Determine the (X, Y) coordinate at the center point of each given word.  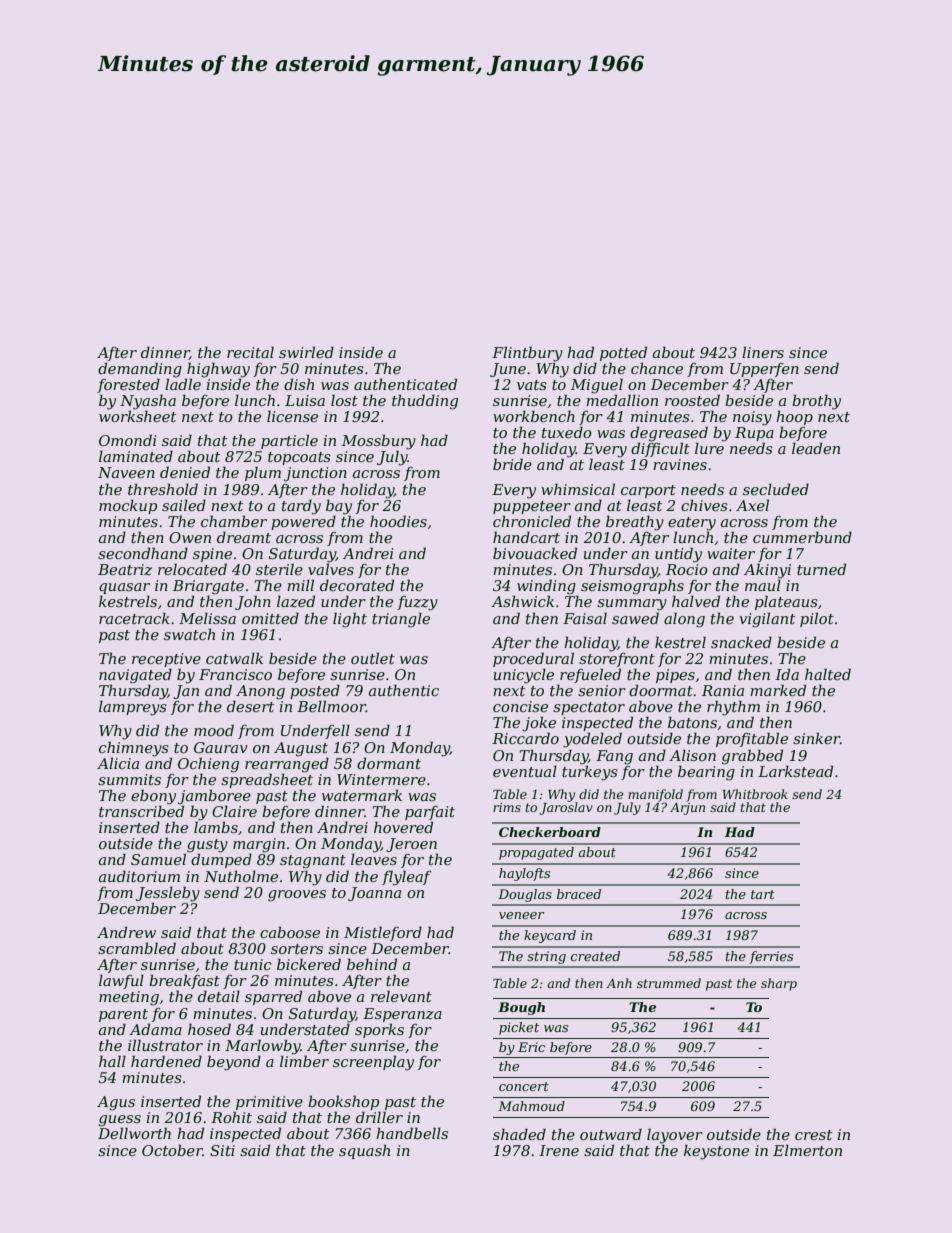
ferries (771, 957)
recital (250, 352)
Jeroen (411, 845)
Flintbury (527, 354)
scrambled (137, 948)
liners (763, 352)
